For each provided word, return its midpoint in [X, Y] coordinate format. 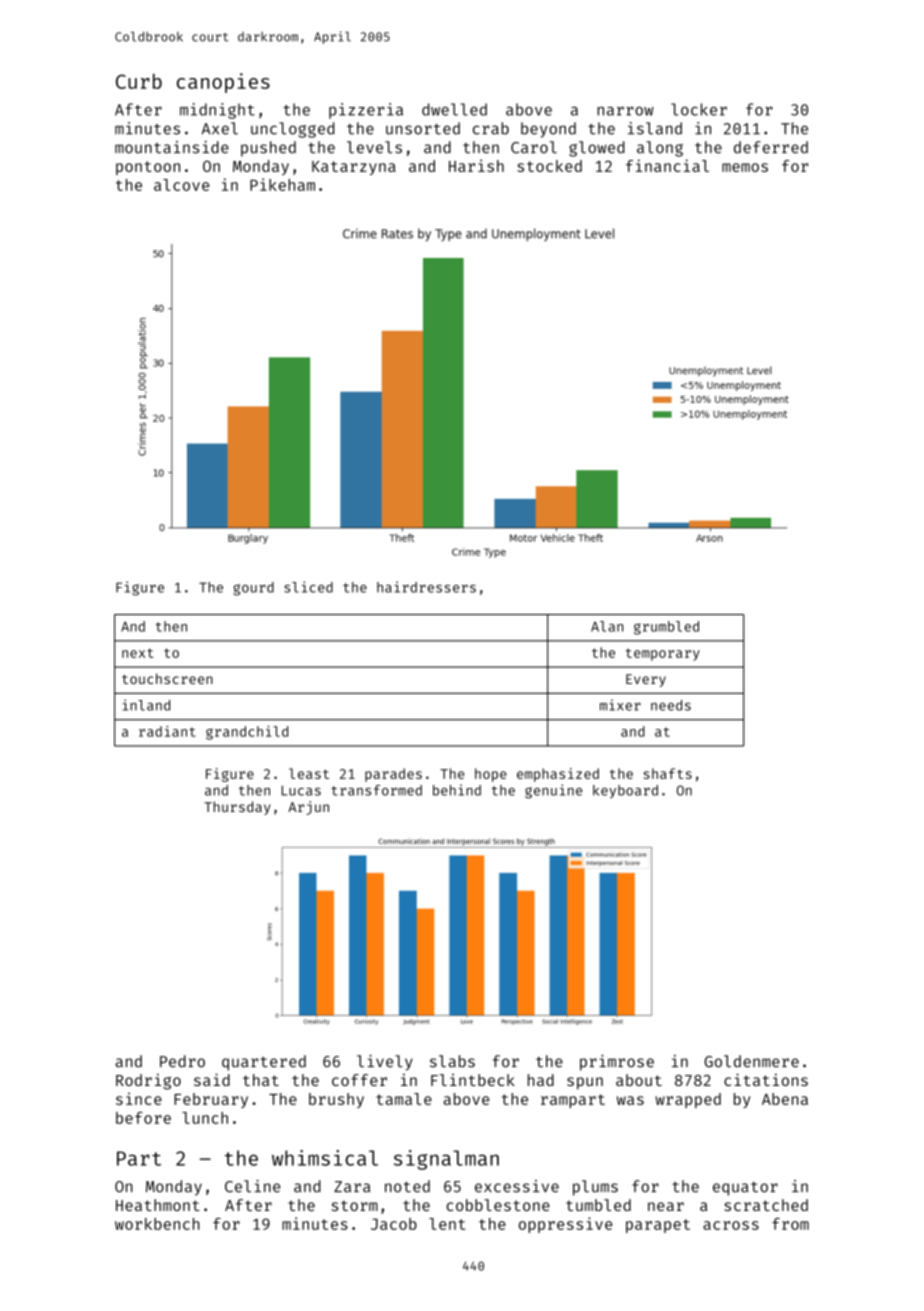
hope [491, 775]
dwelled [454, 109]
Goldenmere [751, 1061]
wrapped [688, 1100]
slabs [452, 1061]
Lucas [301, 790]
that [261, 1080]
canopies [223, 83]
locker [699, 109]
